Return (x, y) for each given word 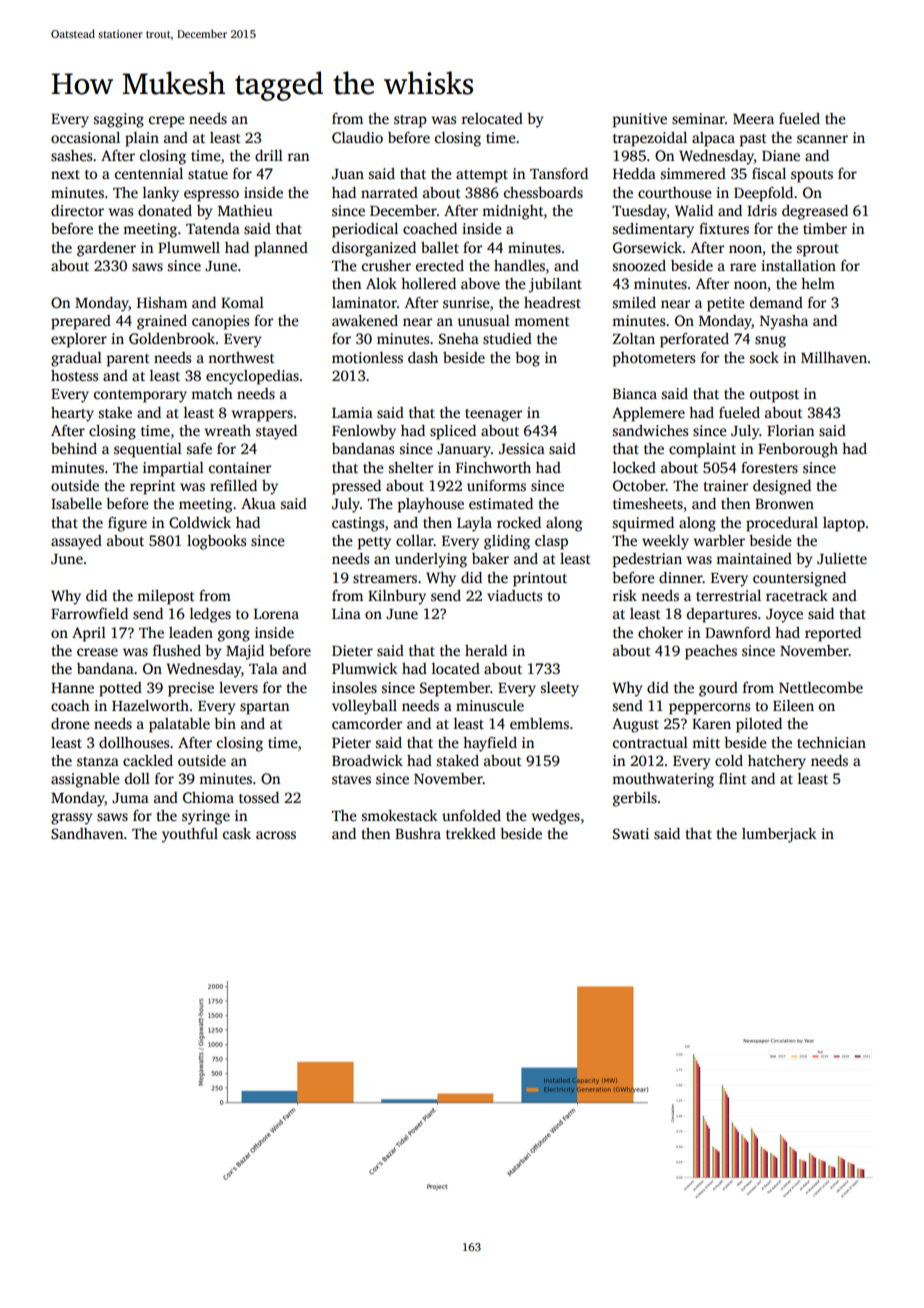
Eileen (793, 705)
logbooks (216, 542)
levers (238, 687)
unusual (483, 320)
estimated (501, 503)
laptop (844, 524)
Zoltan (634, 338)
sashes (71, 155)
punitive (640, 120)
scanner (822, 139)
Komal (242, 302)
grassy (71, 819)
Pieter (351, 742)
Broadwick (367, 760)
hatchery (777, 762)
